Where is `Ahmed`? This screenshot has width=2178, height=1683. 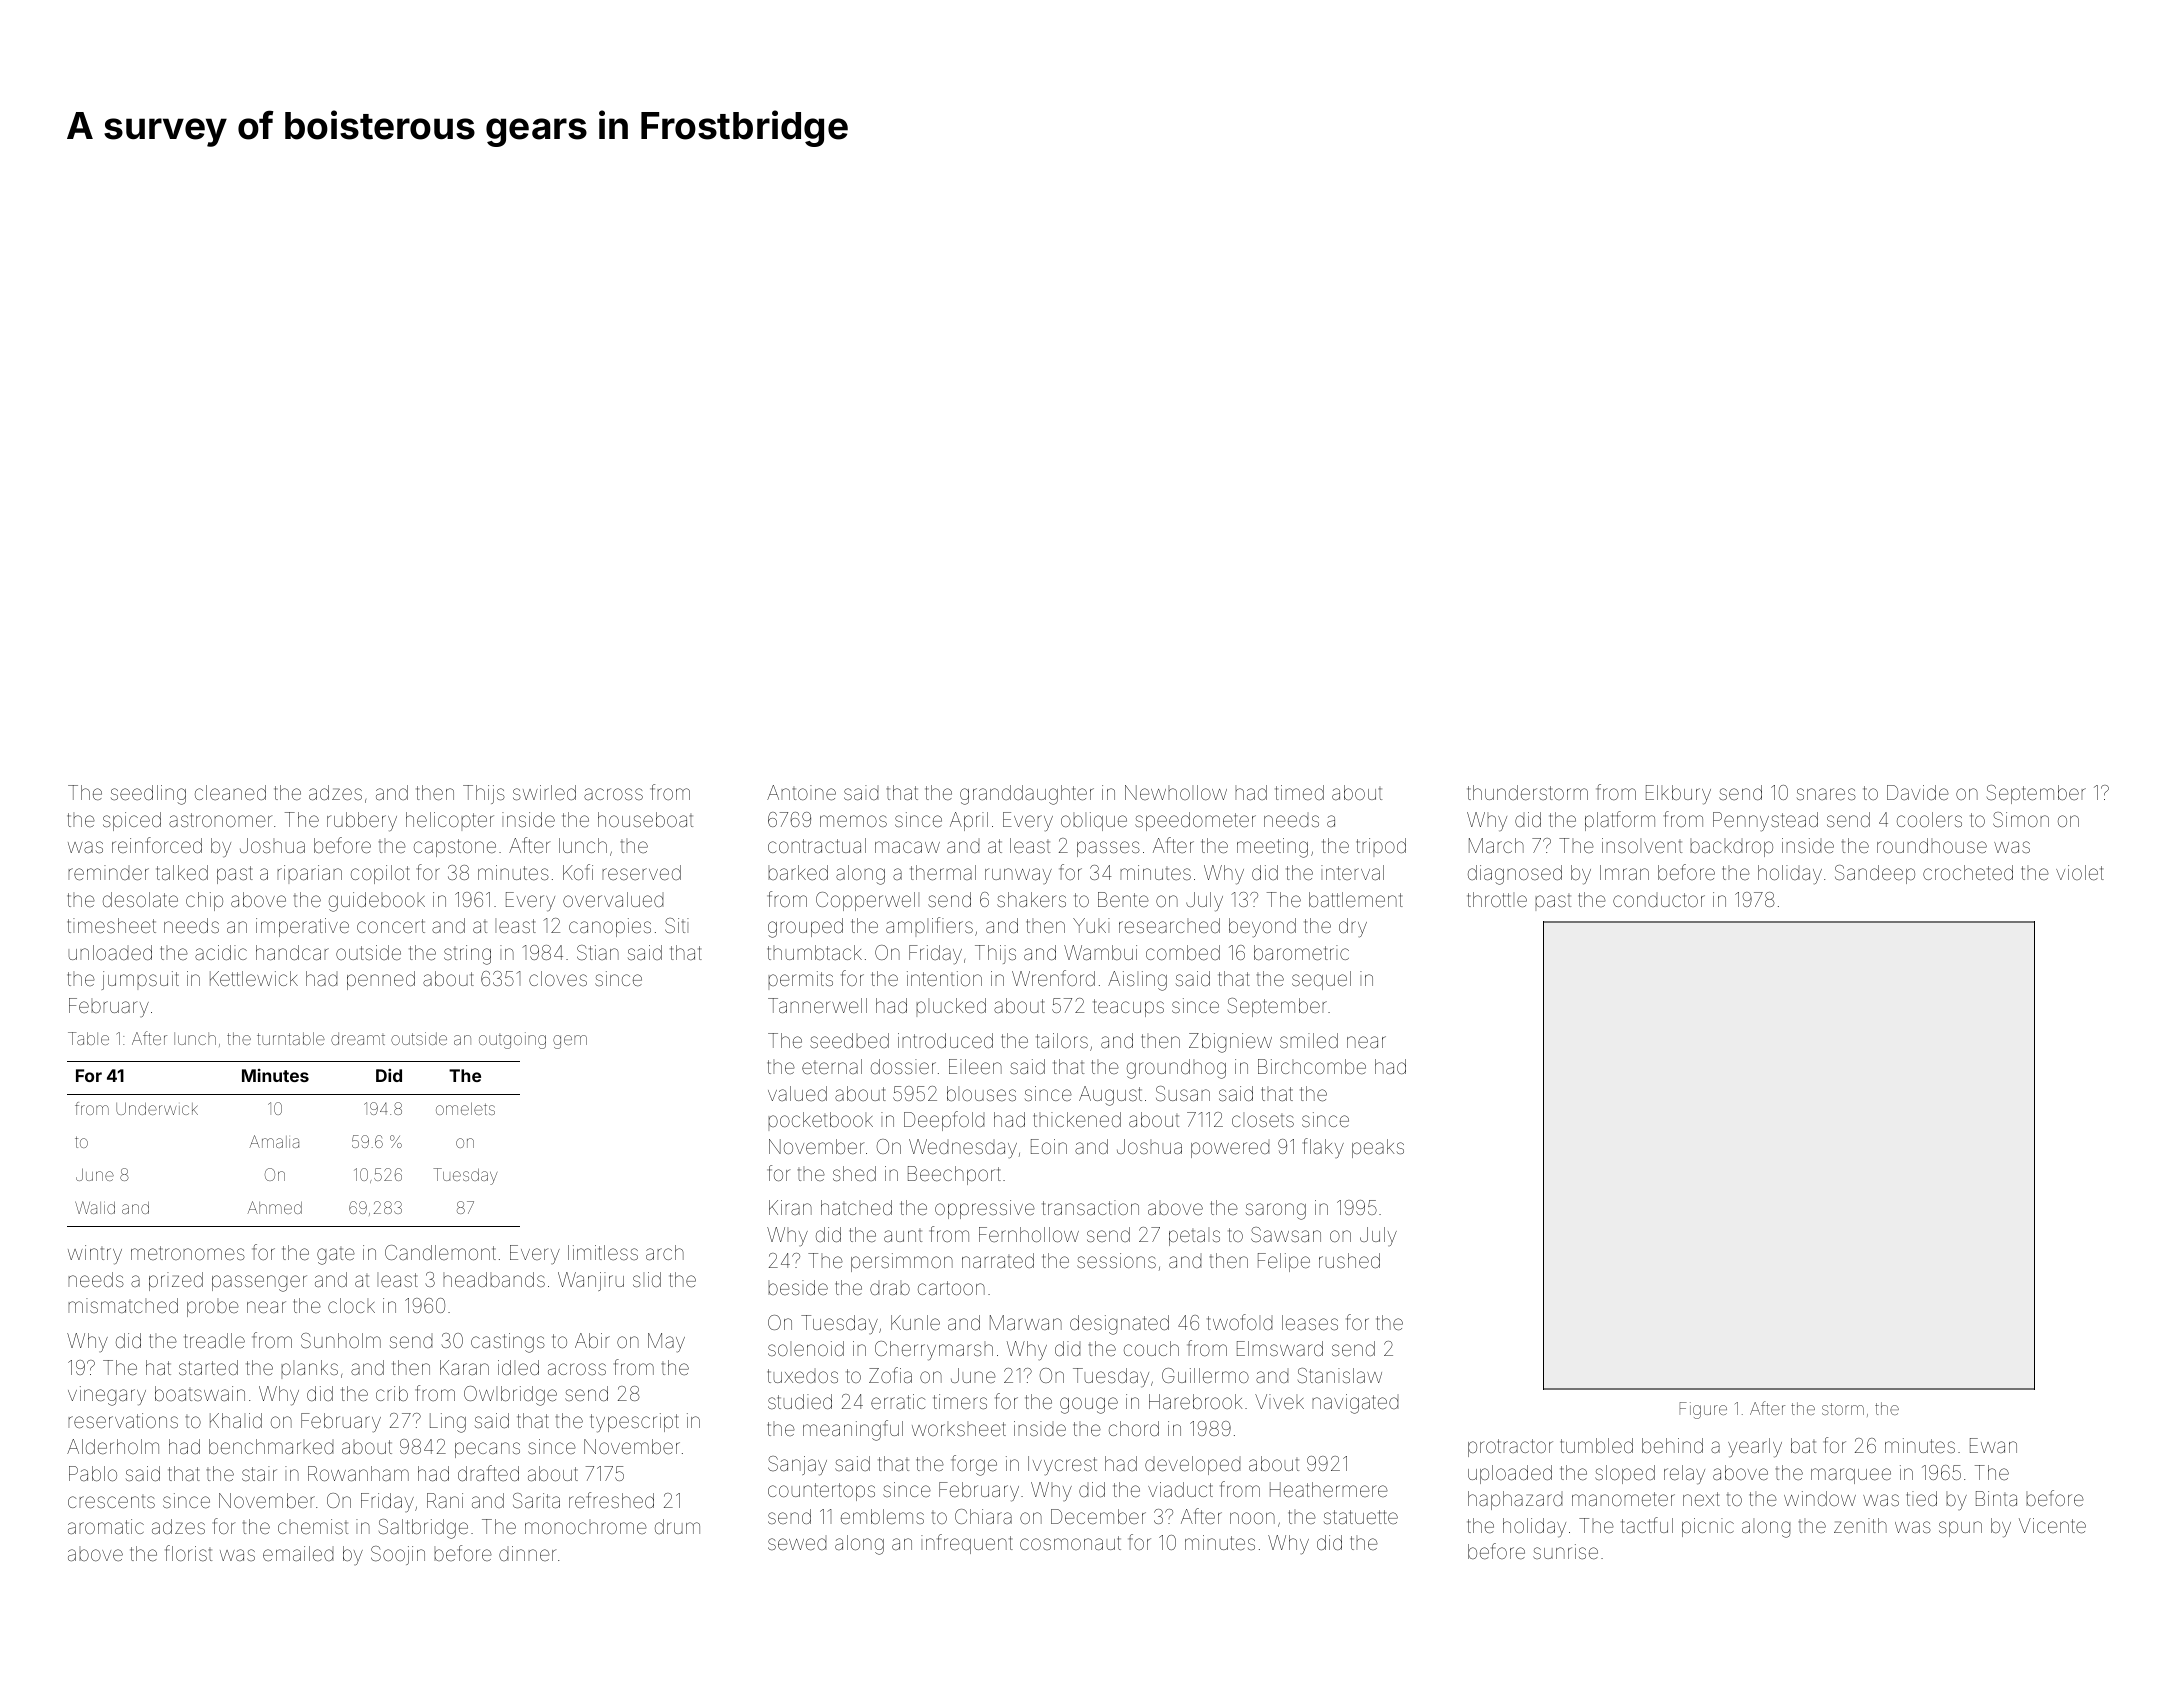 Ahmed is located at coordinates (274, 1207).
